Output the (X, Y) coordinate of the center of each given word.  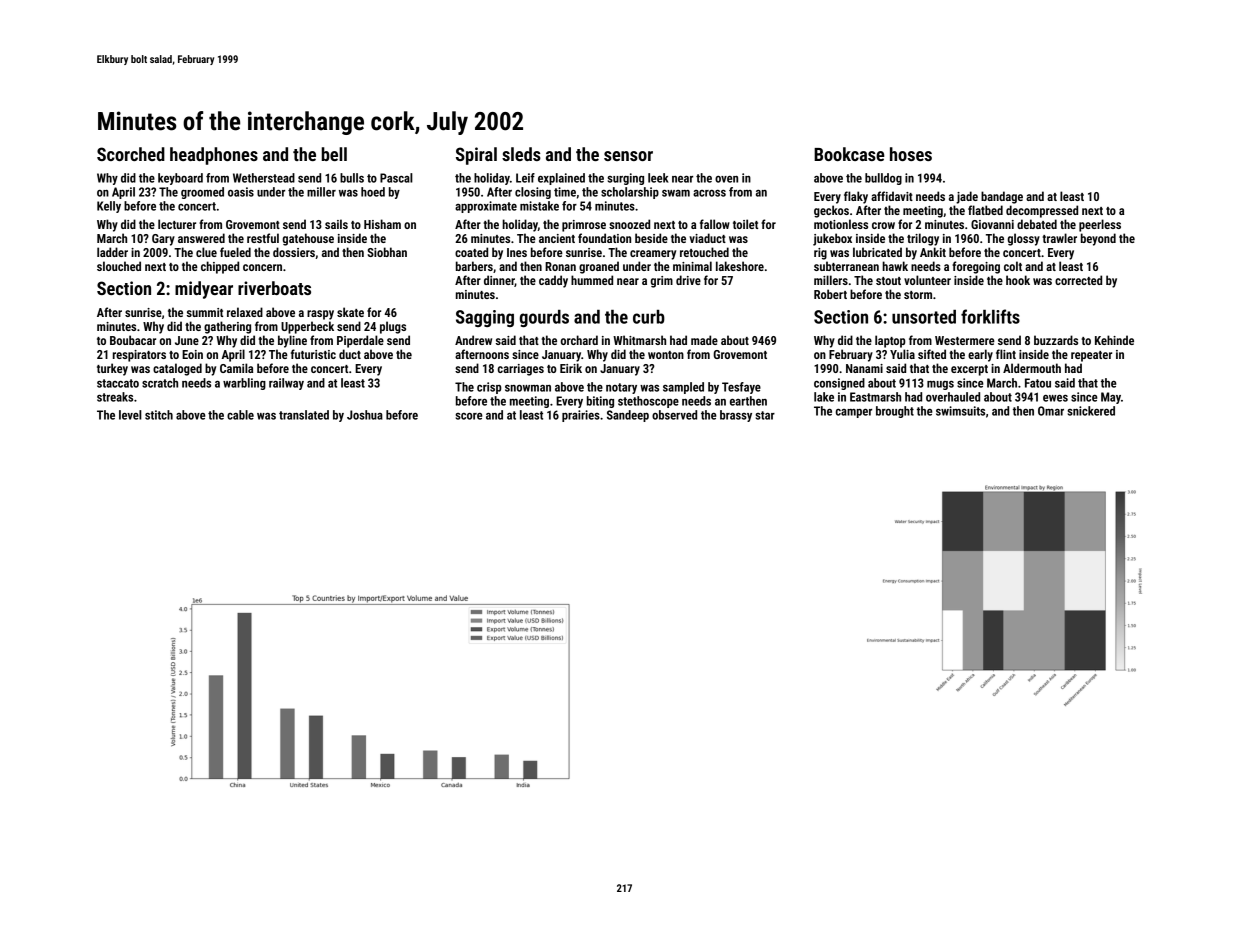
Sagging (485, 318)
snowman (528, 388)
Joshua (365, 415)
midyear (204, 290)
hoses (911, 154)
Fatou (1038, 383)
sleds (521, 154)
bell (334, 154)
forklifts (990, 316)
